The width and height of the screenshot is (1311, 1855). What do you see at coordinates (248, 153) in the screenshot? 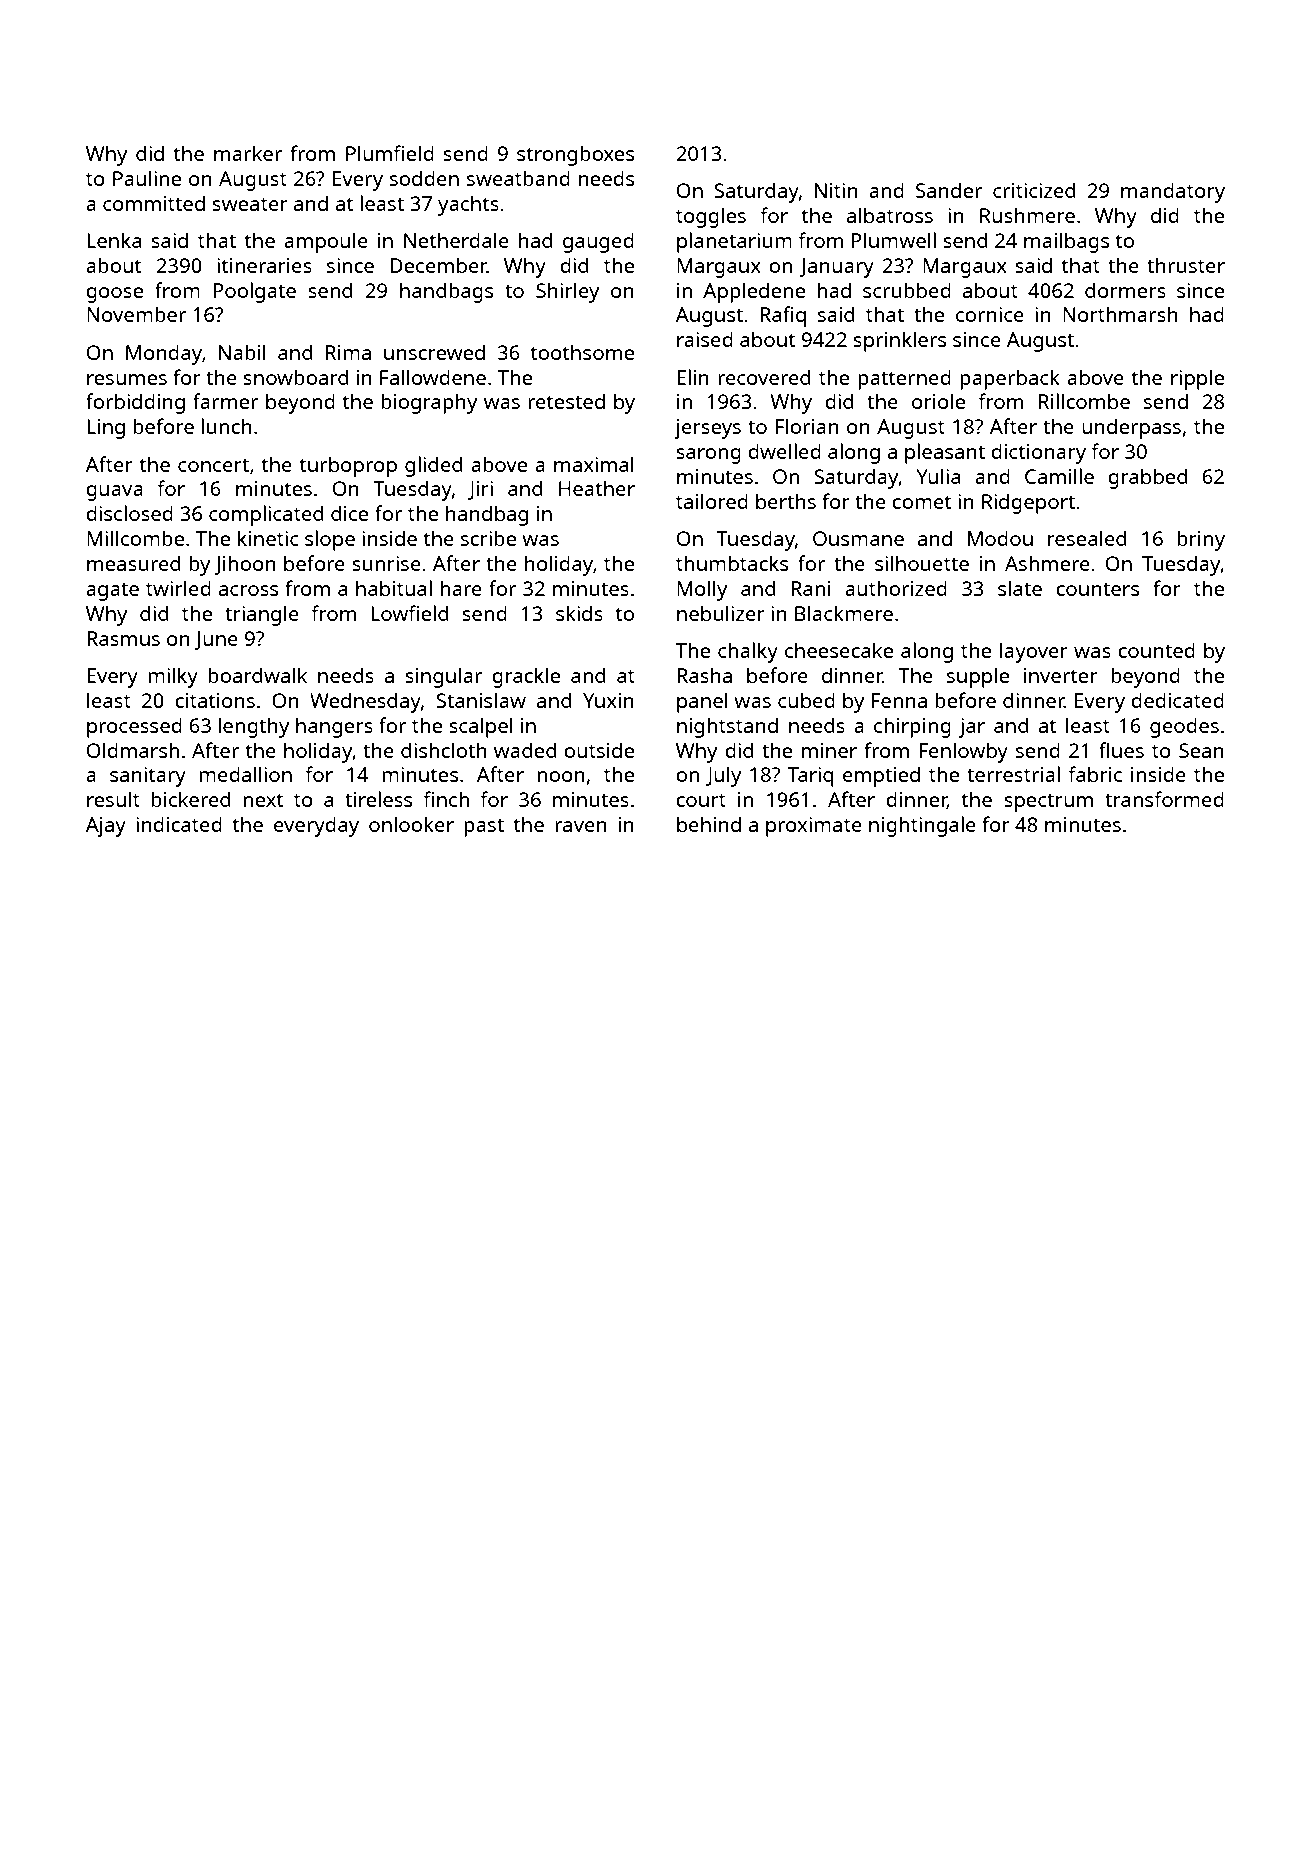
I see `marker` at bounding box center [248, 153].
